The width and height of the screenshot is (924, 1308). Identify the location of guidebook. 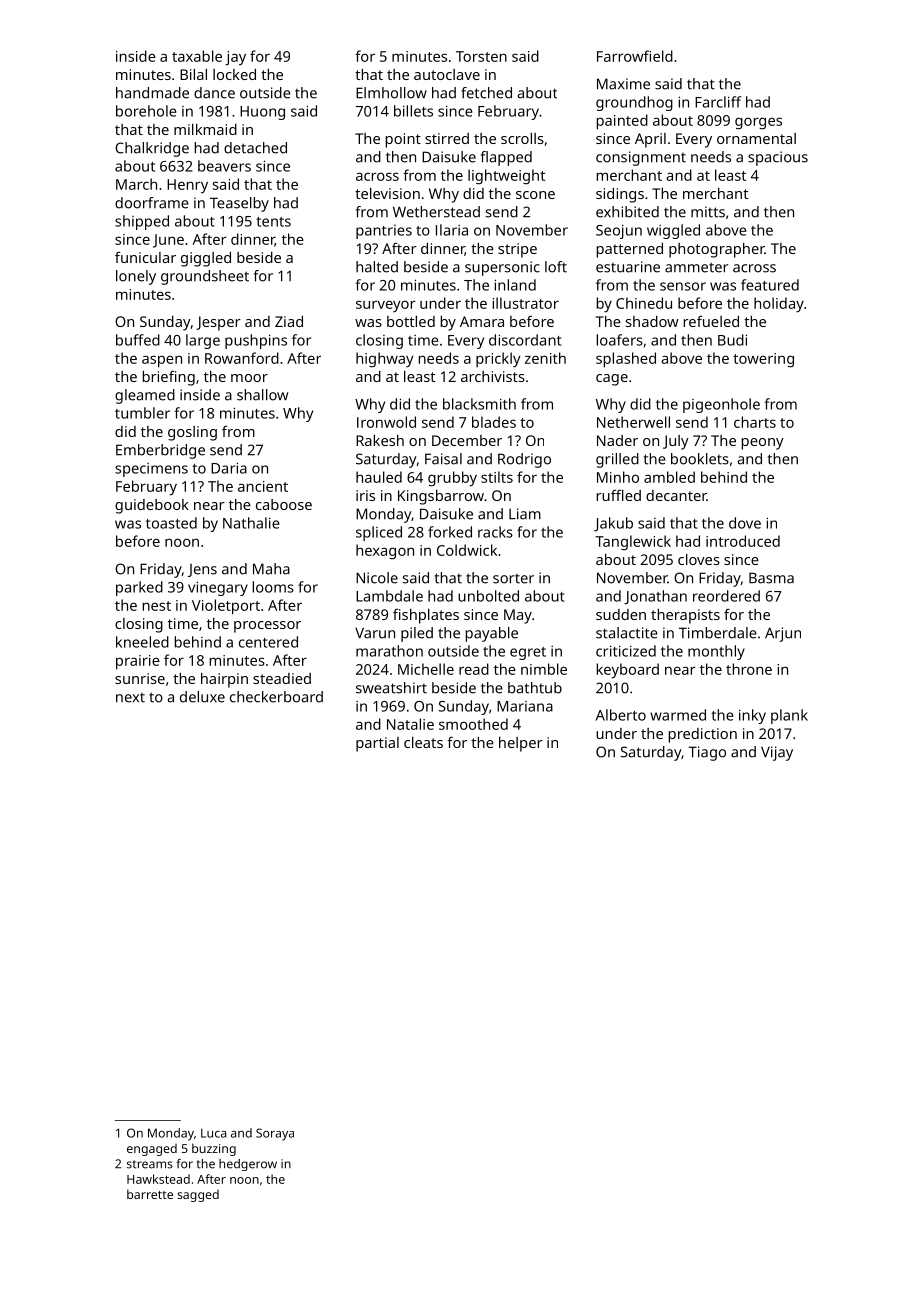
(152, 506).
